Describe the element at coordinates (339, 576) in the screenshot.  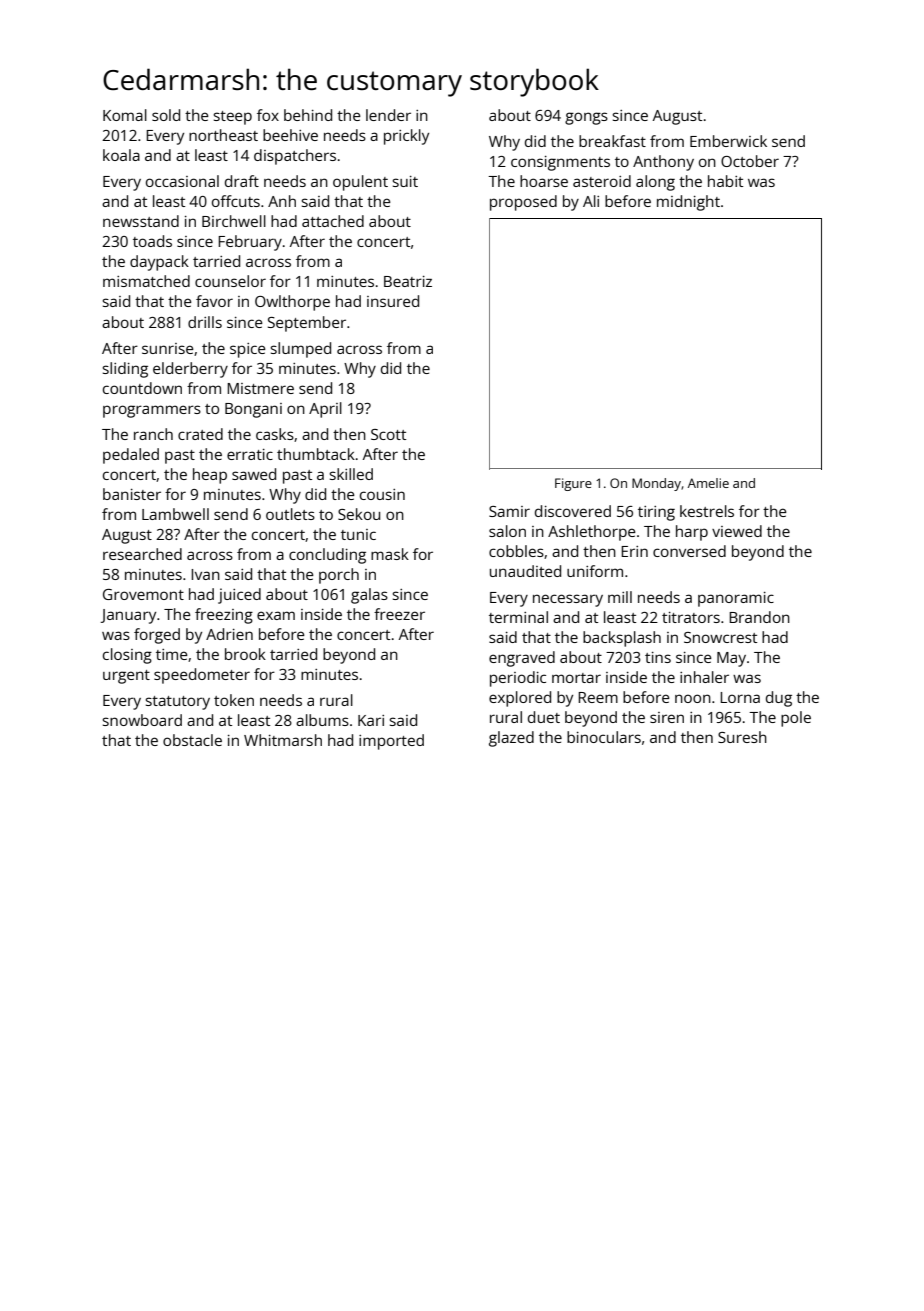
I see `porch` at that location.
